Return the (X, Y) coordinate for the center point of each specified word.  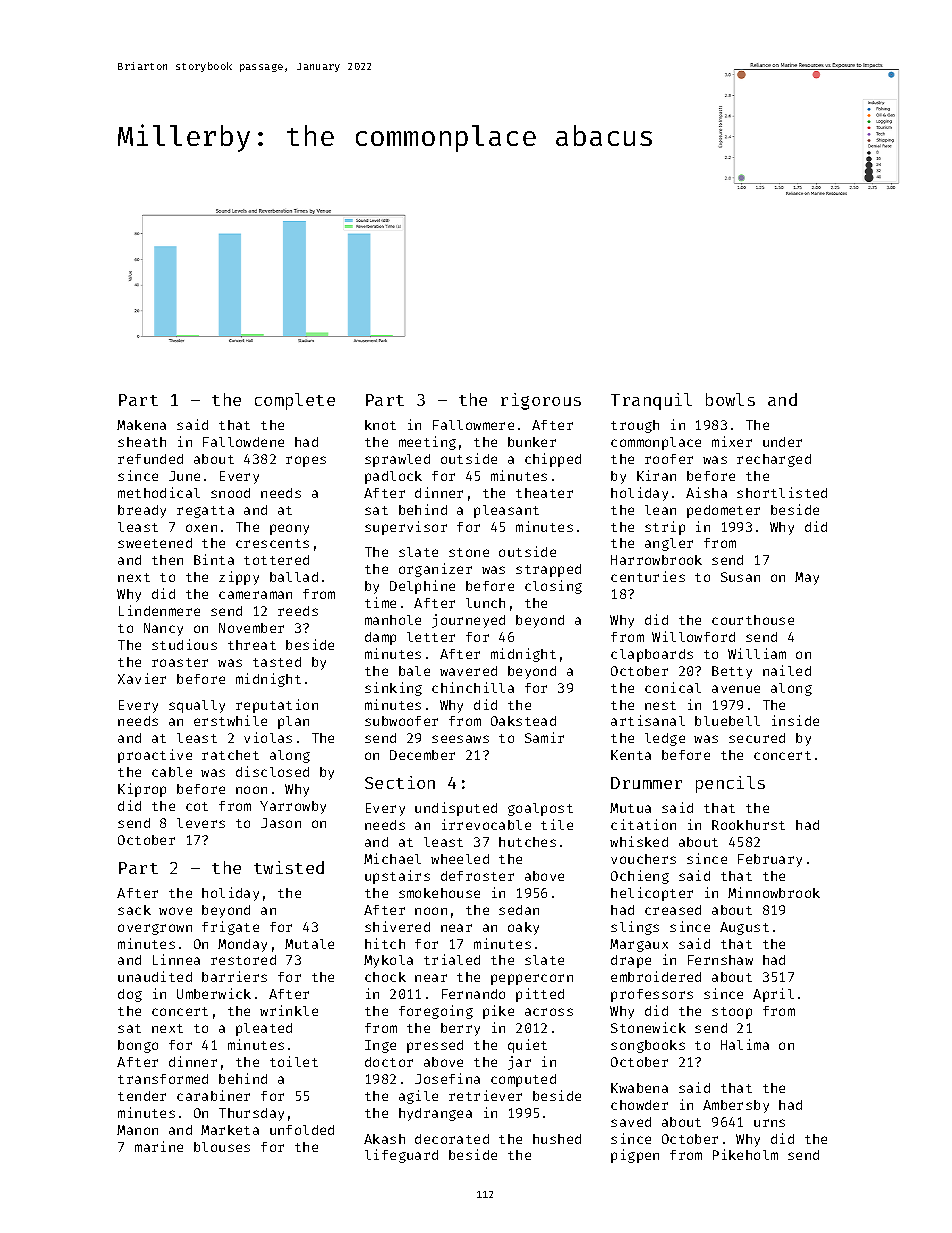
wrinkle (289, 1010)
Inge (380, 1046)
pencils (730, 784)
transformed (163, 1079)
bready (142, 511)
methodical (159, 492)
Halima (745, 1044)
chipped (553, 460)
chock (385, 977)
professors (652, 995)
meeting (427, 443)
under (782, 442)
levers (201, 823)
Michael (392, 858)
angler (669, 544)
